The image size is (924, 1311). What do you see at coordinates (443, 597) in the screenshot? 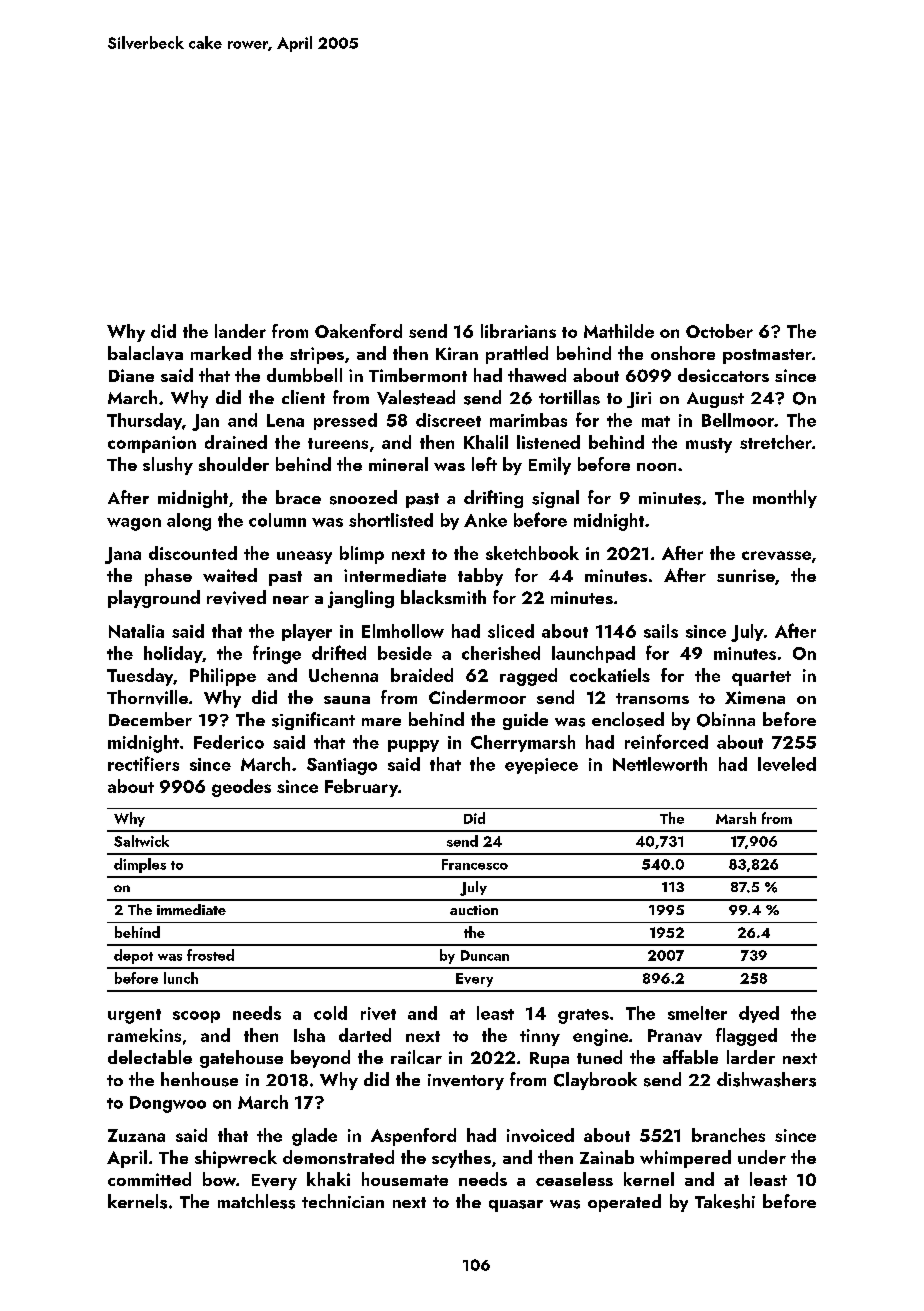
I see `blacksmith` at bounding box center [443, 597].
